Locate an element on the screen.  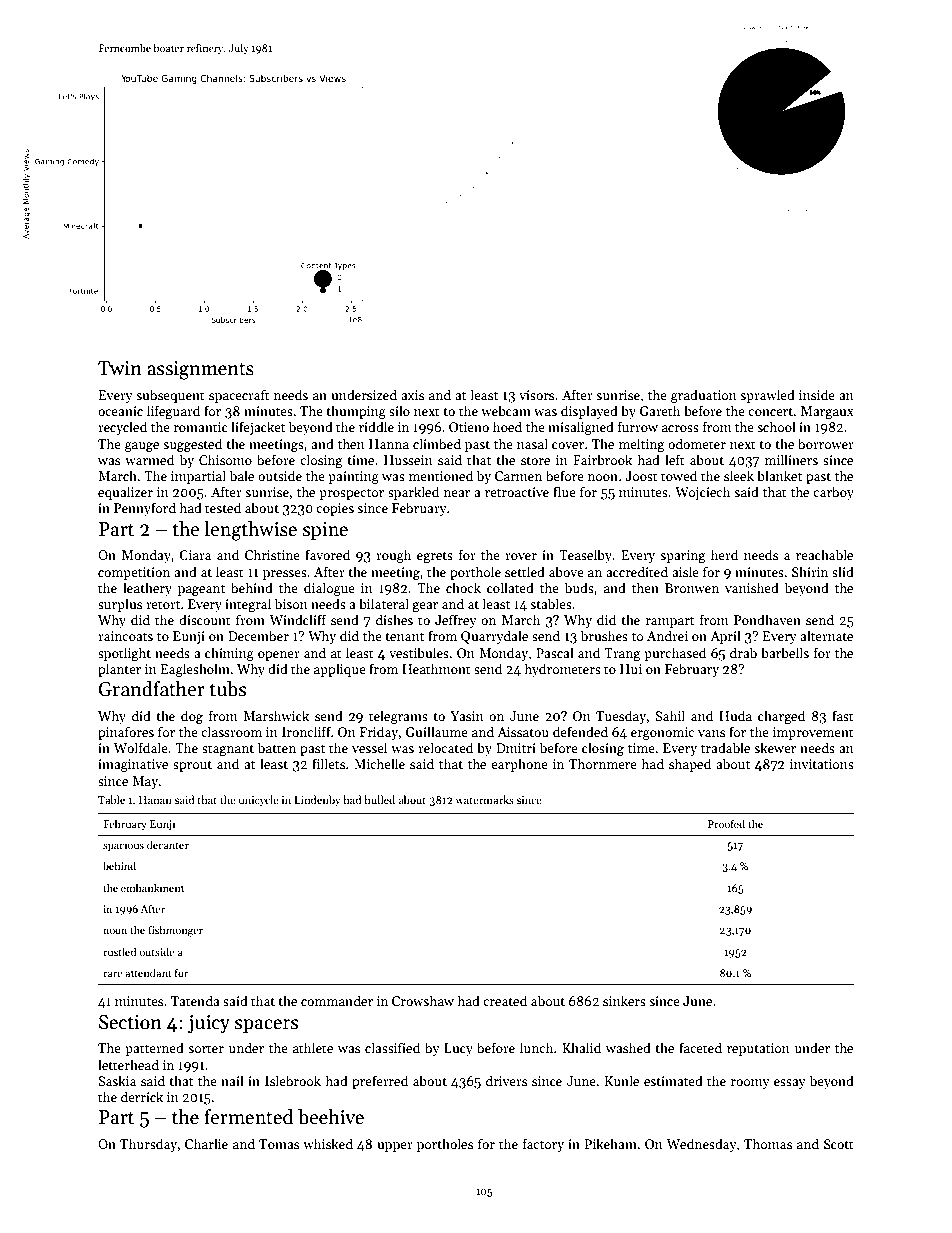
sprawled is located at coordinates (767, 396).
